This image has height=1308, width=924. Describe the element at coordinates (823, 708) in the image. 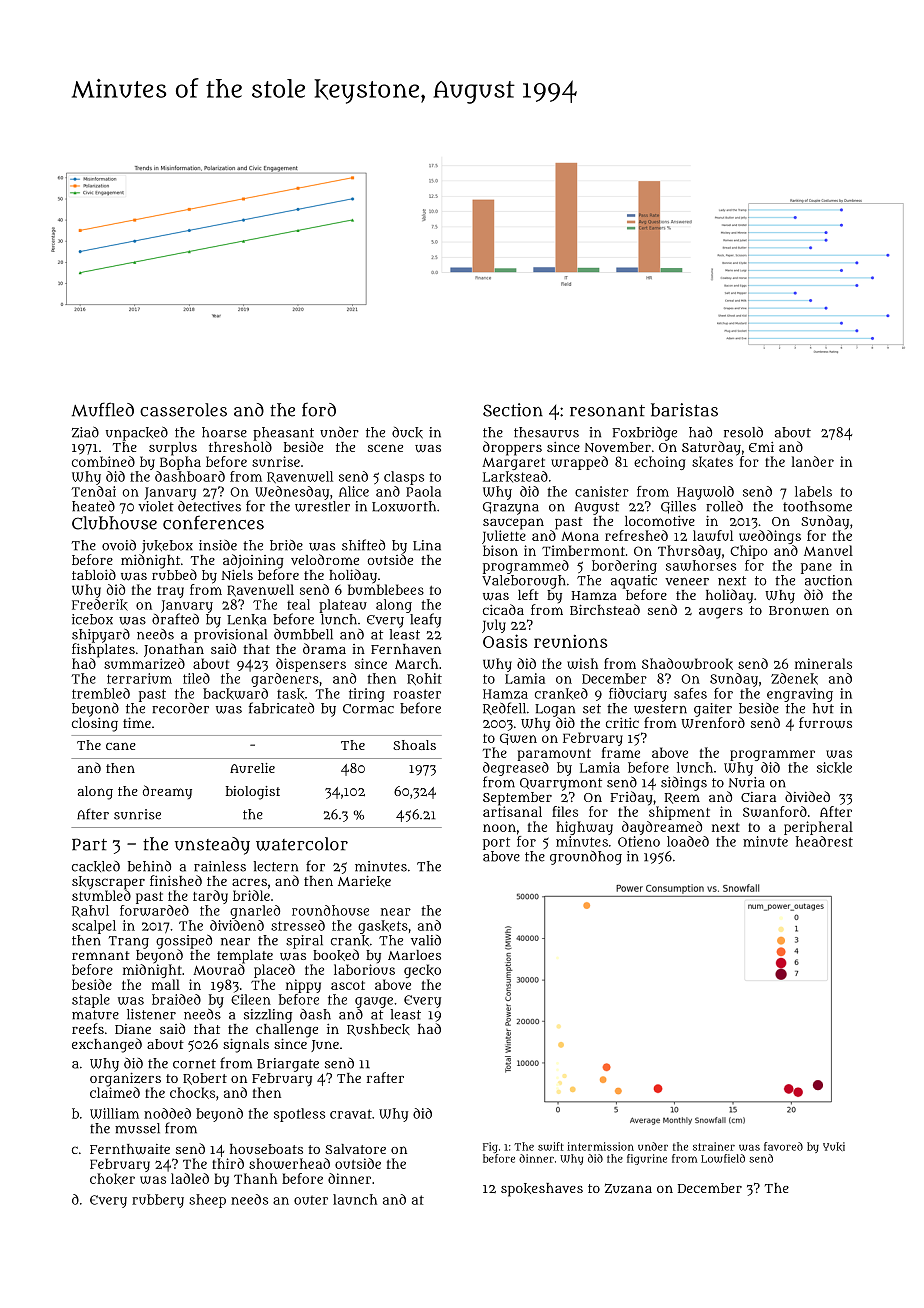

I see `hut` at that location.
